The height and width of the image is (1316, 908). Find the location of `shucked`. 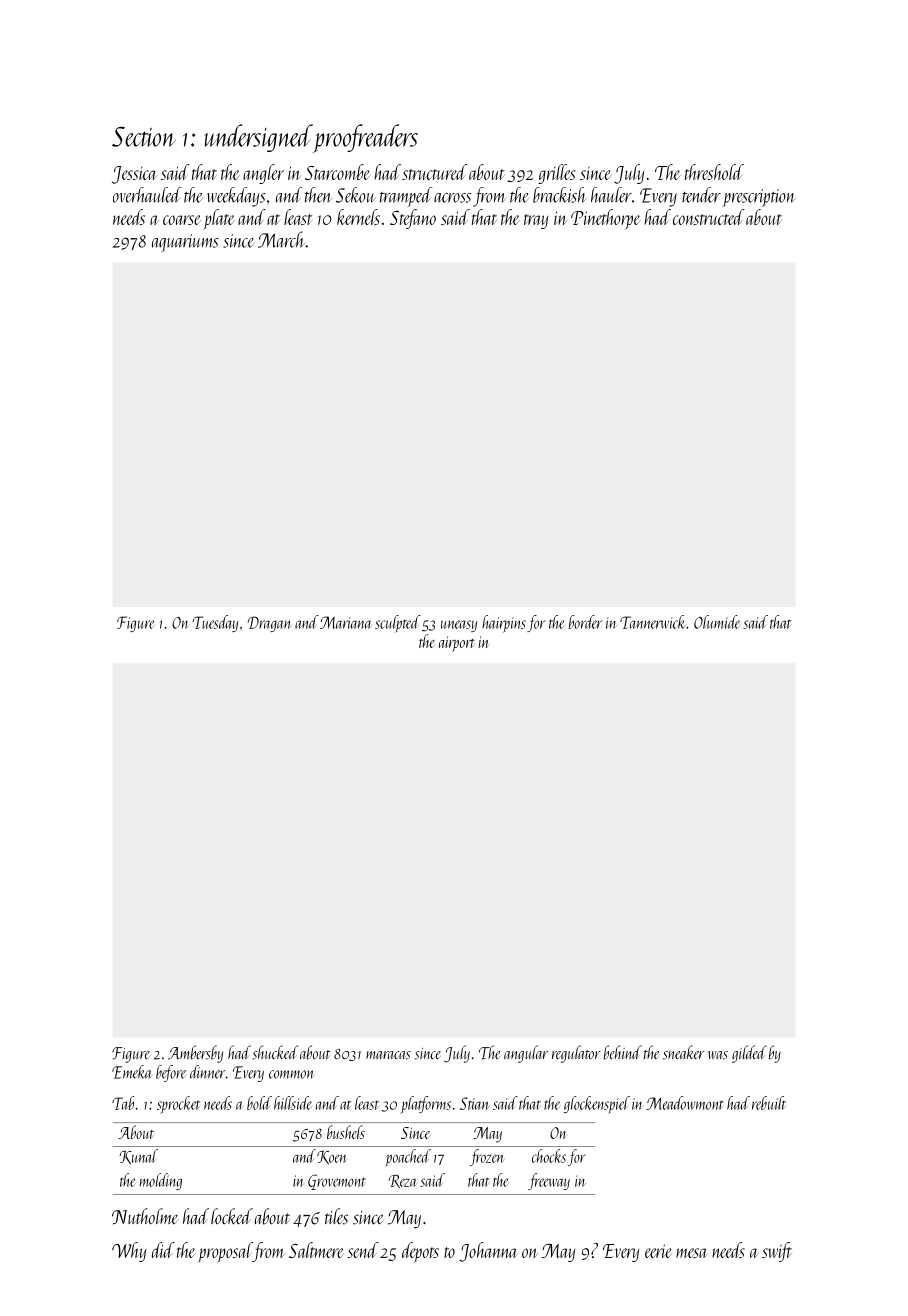

shucked is located at coordinates (275, 1052).
